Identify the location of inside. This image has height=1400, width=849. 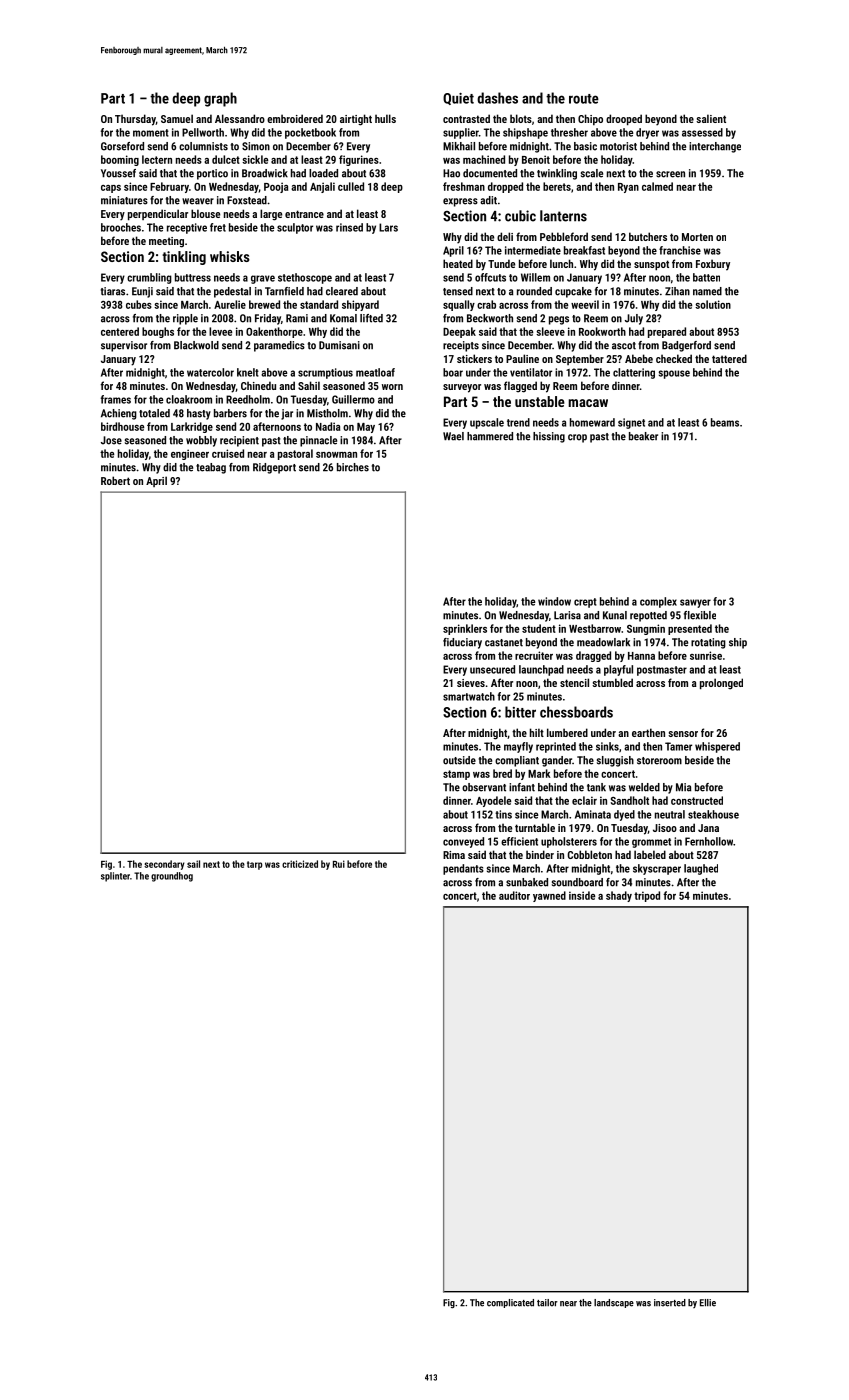
(582, 895).
